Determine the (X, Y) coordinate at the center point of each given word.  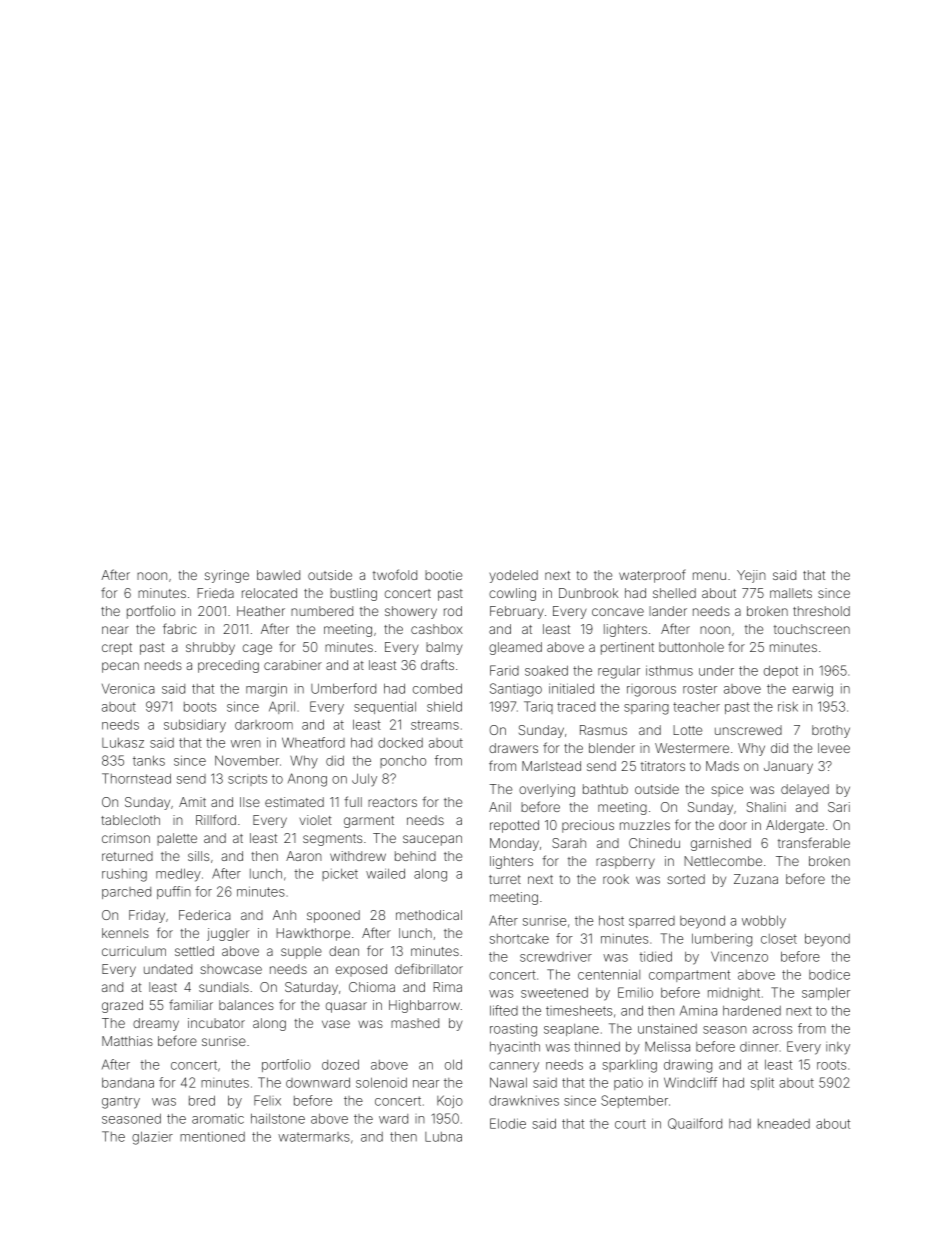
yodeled (513, 576)
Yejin (751, 576)
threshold (821, 611)
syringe (227, 576)
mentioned (212, 1136)
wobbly (764, 922)
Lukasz (123, 743)
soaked (546, 671)
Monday (514, 844)
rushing (124, 875)
